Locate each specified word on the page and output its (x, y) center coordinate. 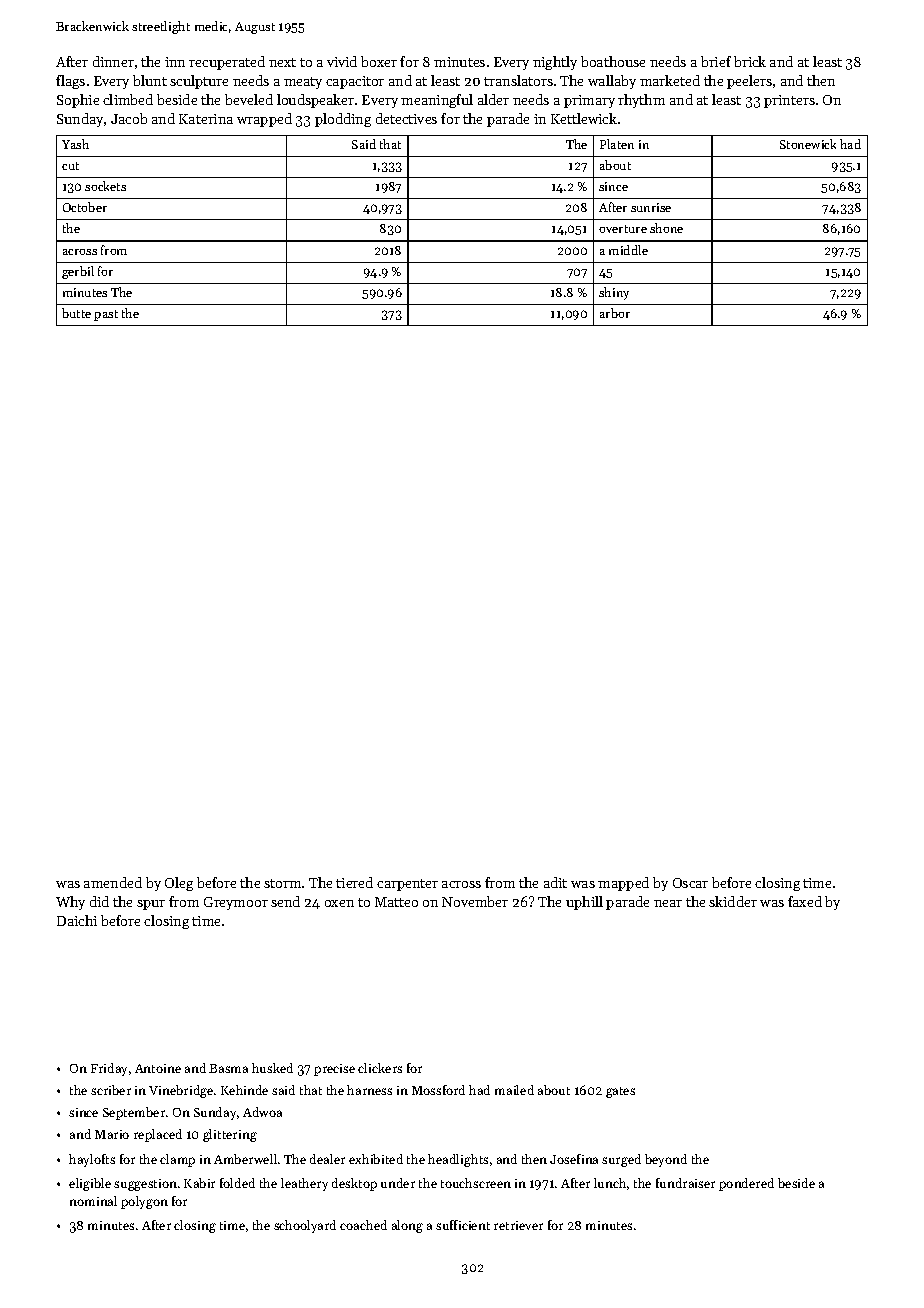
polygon (144, 1202)
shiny (614, 293)
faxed (805, 901)
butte (76, 313)
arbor (615, 313)
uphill (584, 903)
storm (282, 883)
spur (151, 905)
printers (789, 101)
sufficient (463, 1225)
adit (555, 882)
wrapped (264, 120)
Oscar (690, 883)
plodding (343, 120)
